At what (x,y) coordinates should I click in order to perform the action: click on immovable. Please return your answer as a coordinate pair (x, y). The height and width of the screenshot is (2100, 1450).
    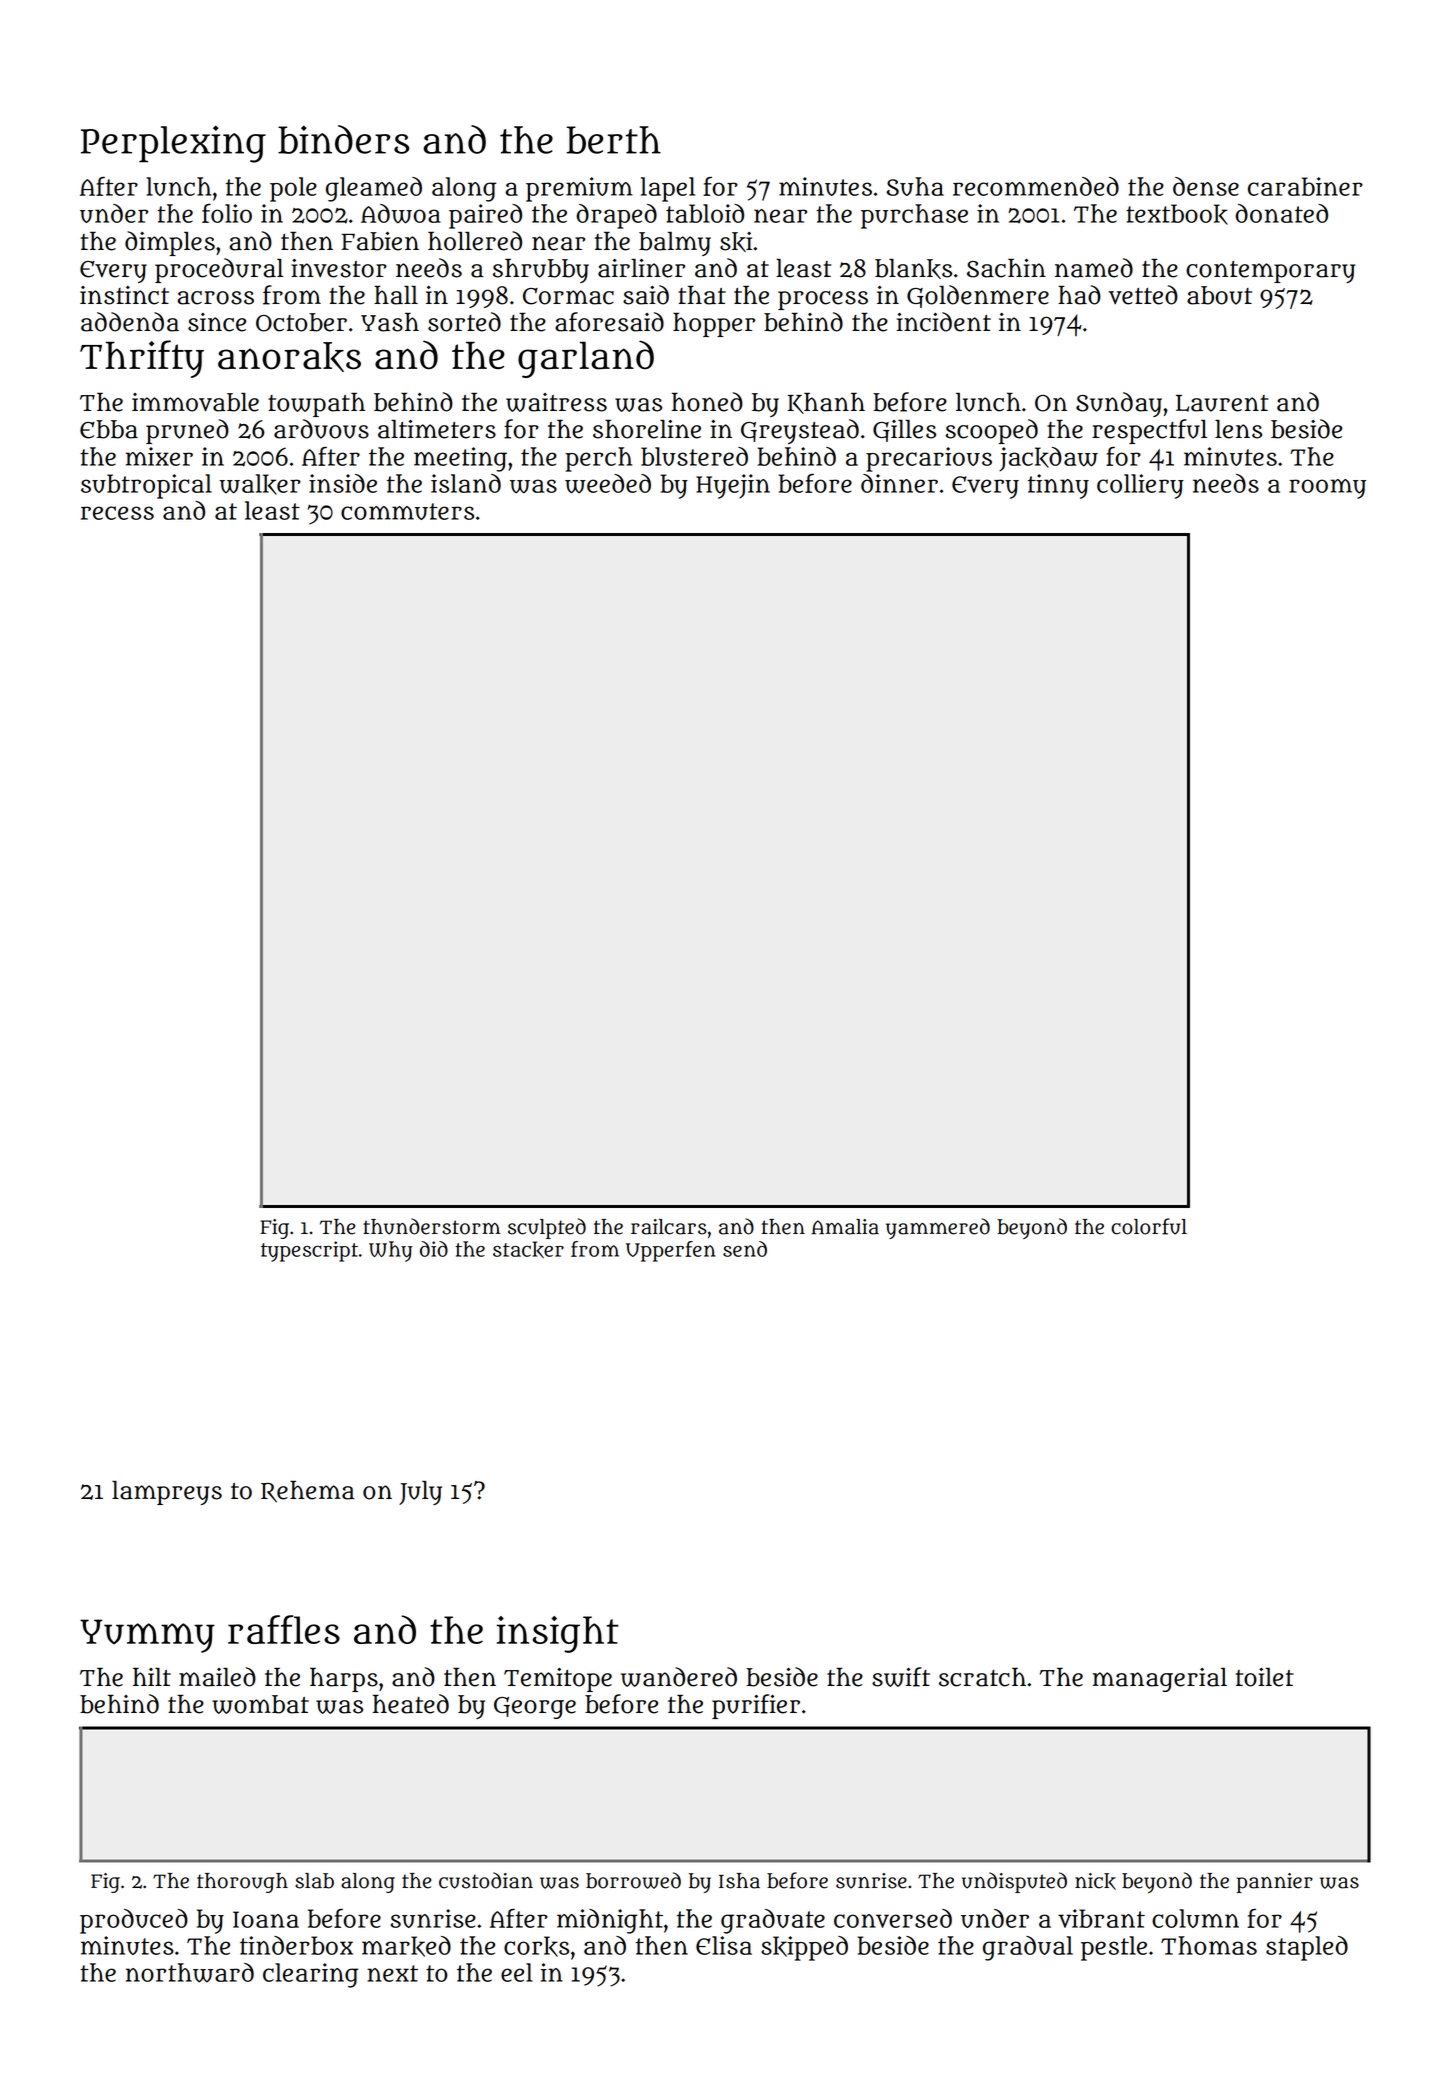
    Looking at the image, I should click on (195, 402).
